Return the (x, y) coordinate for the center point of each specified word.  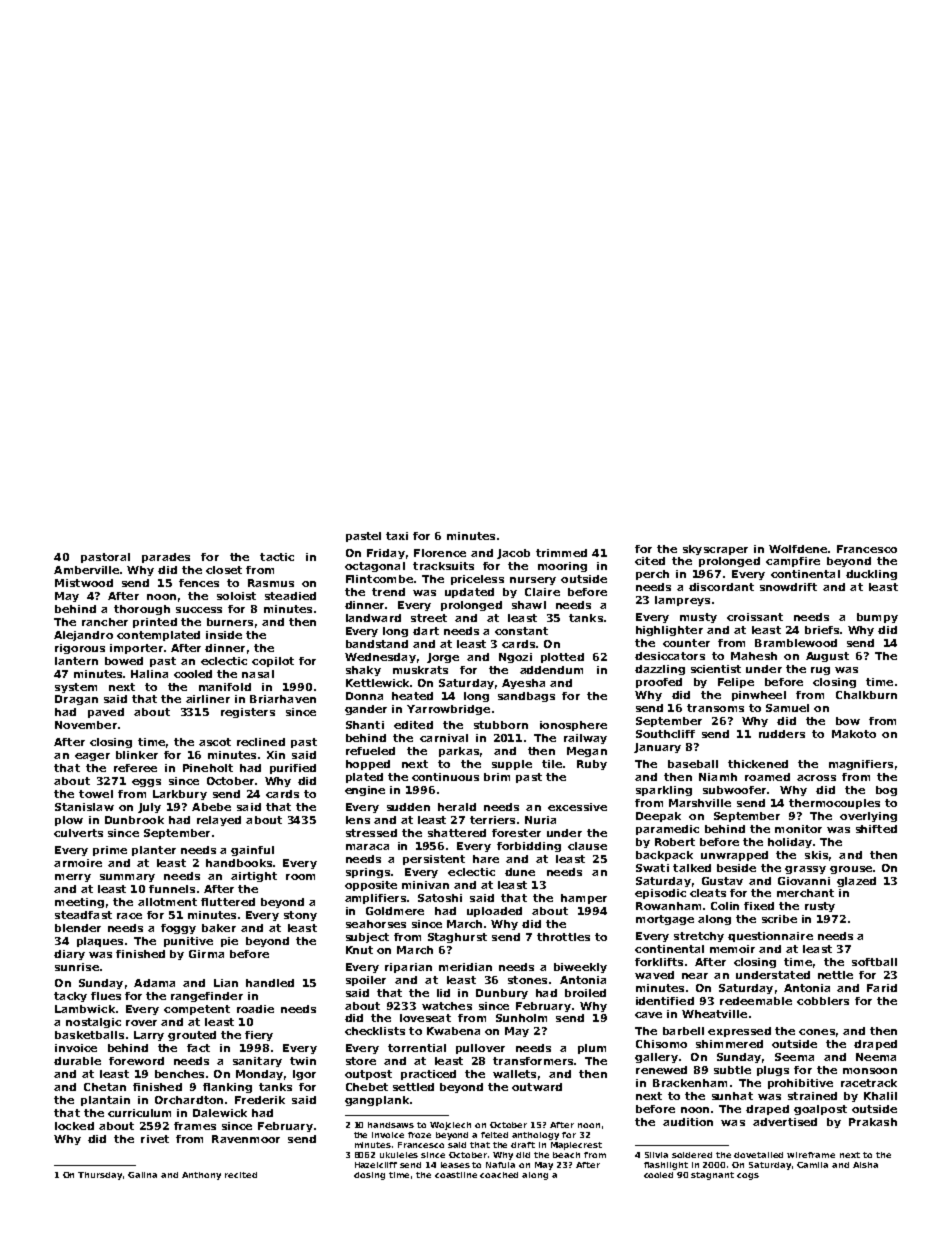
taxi (397, 536)
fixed (759, 906)
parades (166, 558)
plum (592, 1049)
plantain (105, 1101)
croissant (755, 617)
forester (516, 833)
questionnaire (770, 937)
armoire (78, 863)
